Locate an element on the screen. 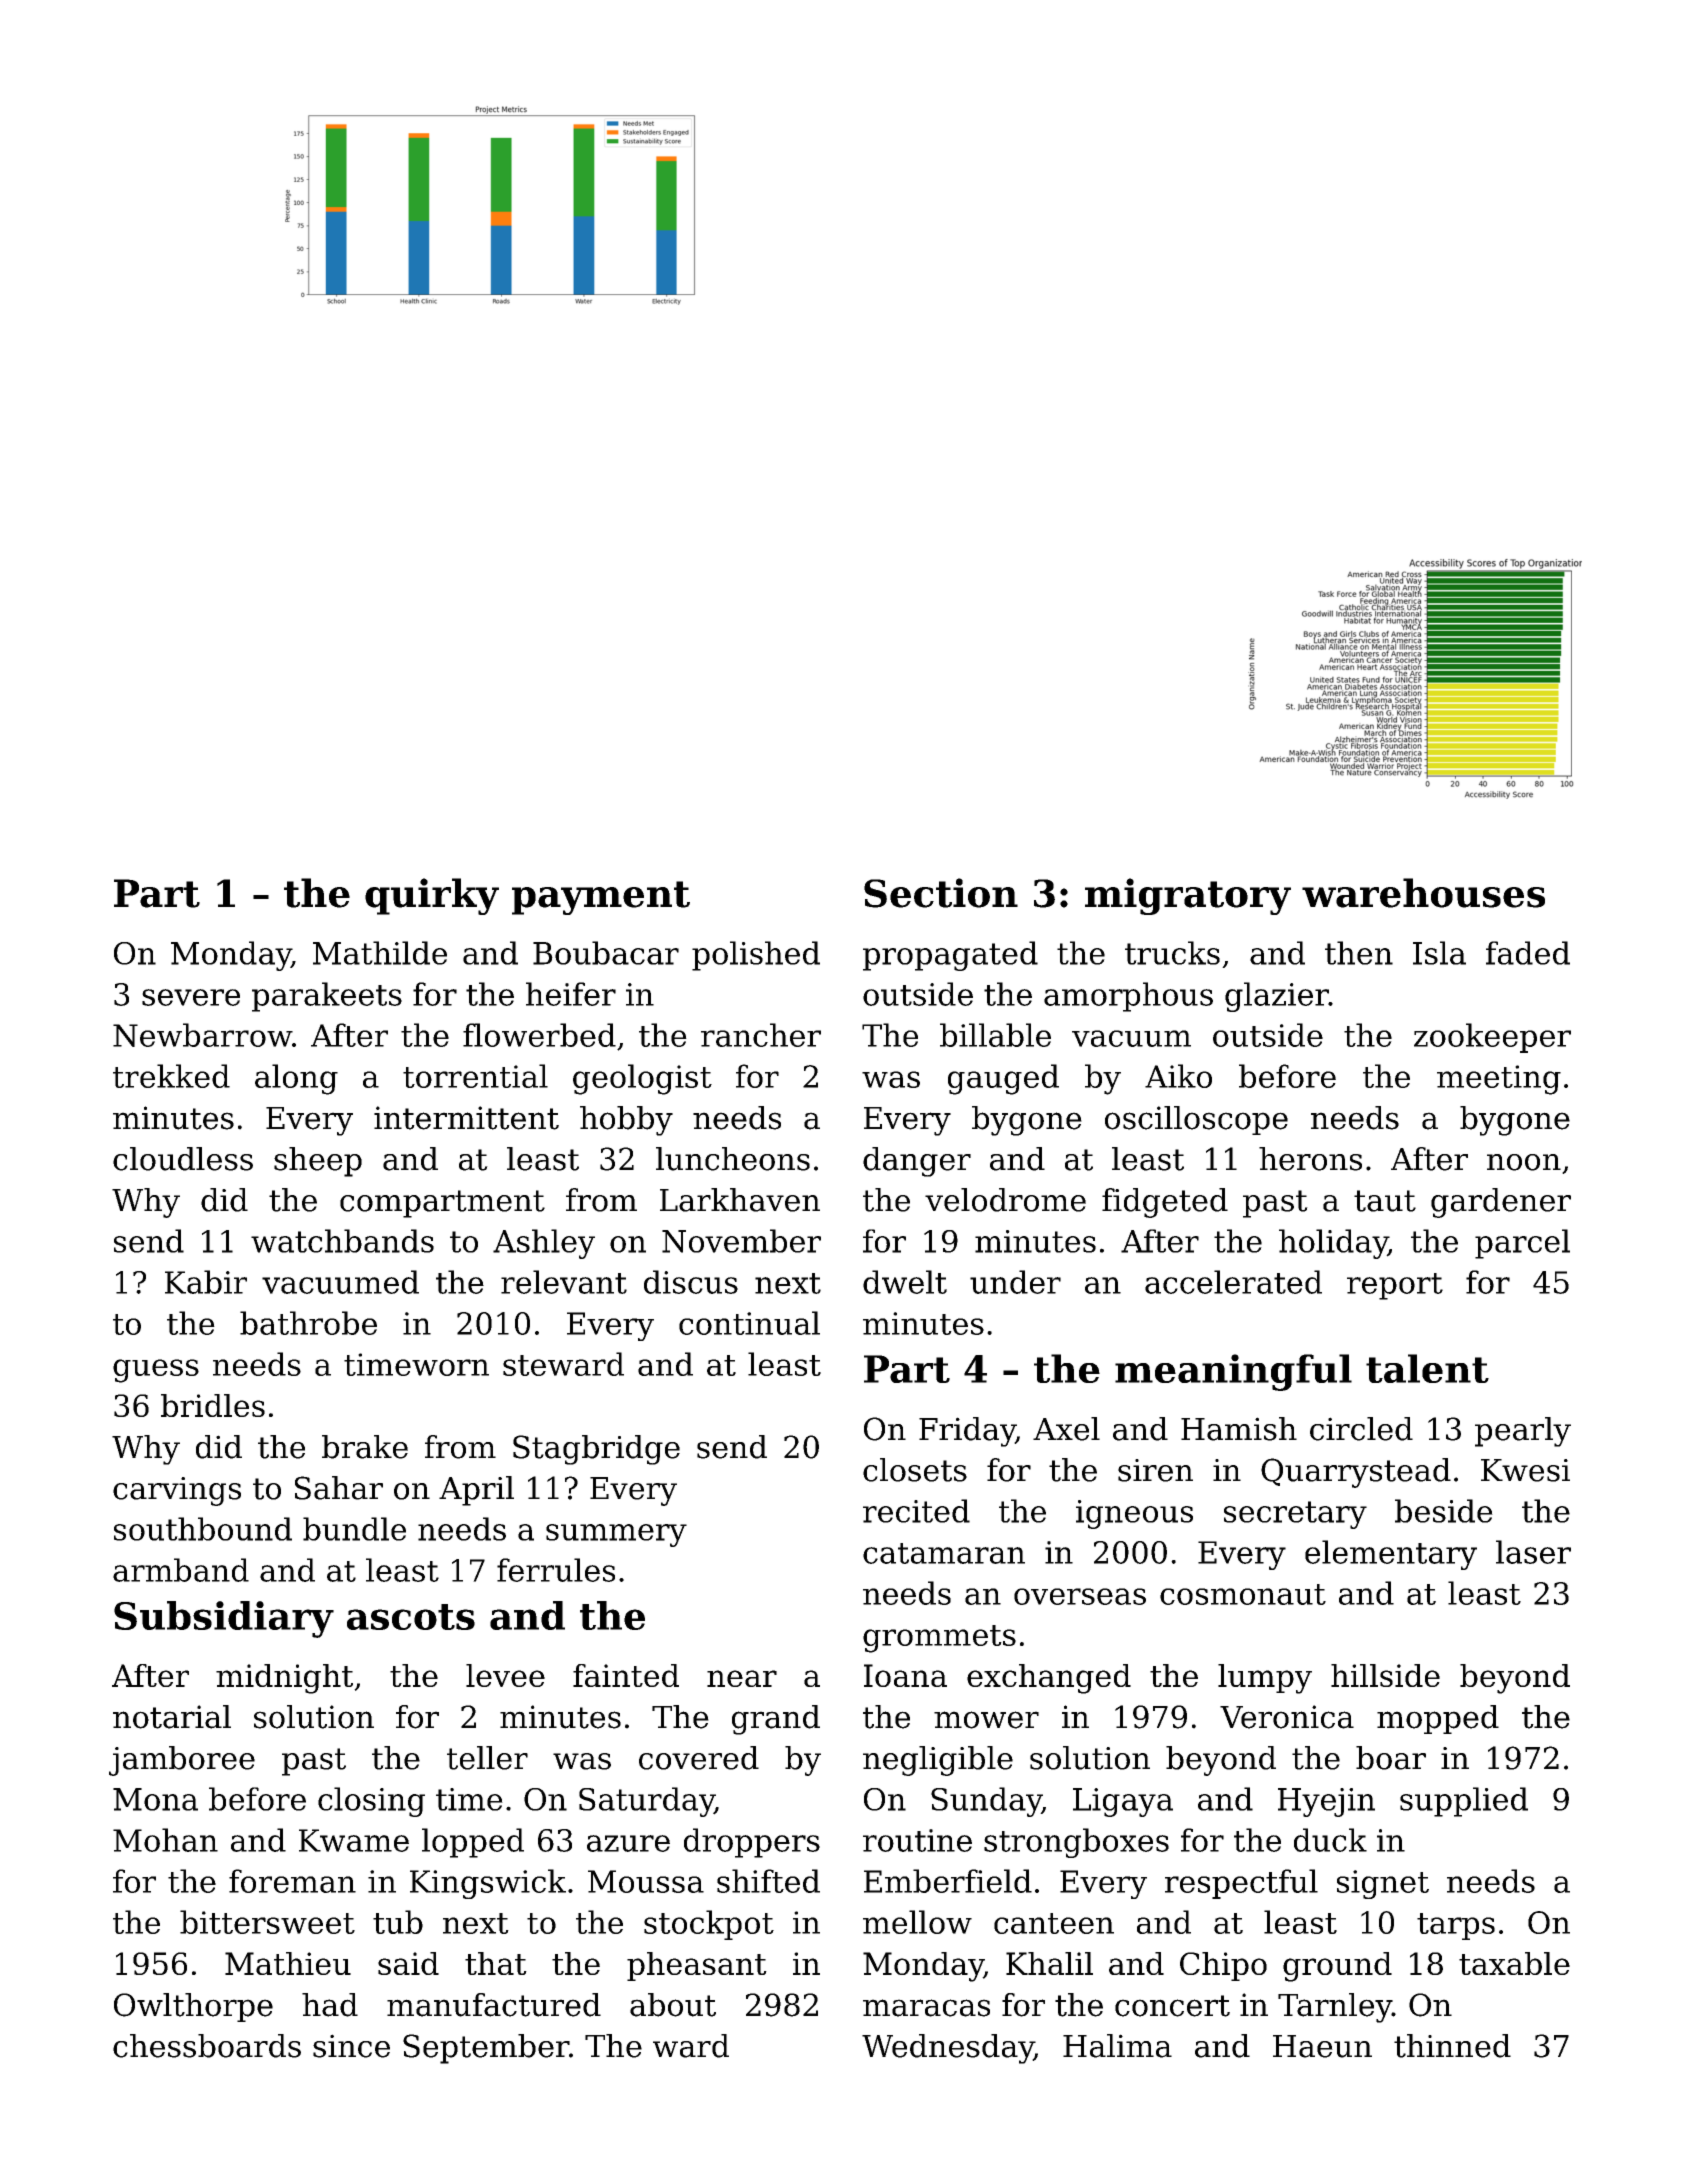  continual is located at coordinates (749, 1323).
